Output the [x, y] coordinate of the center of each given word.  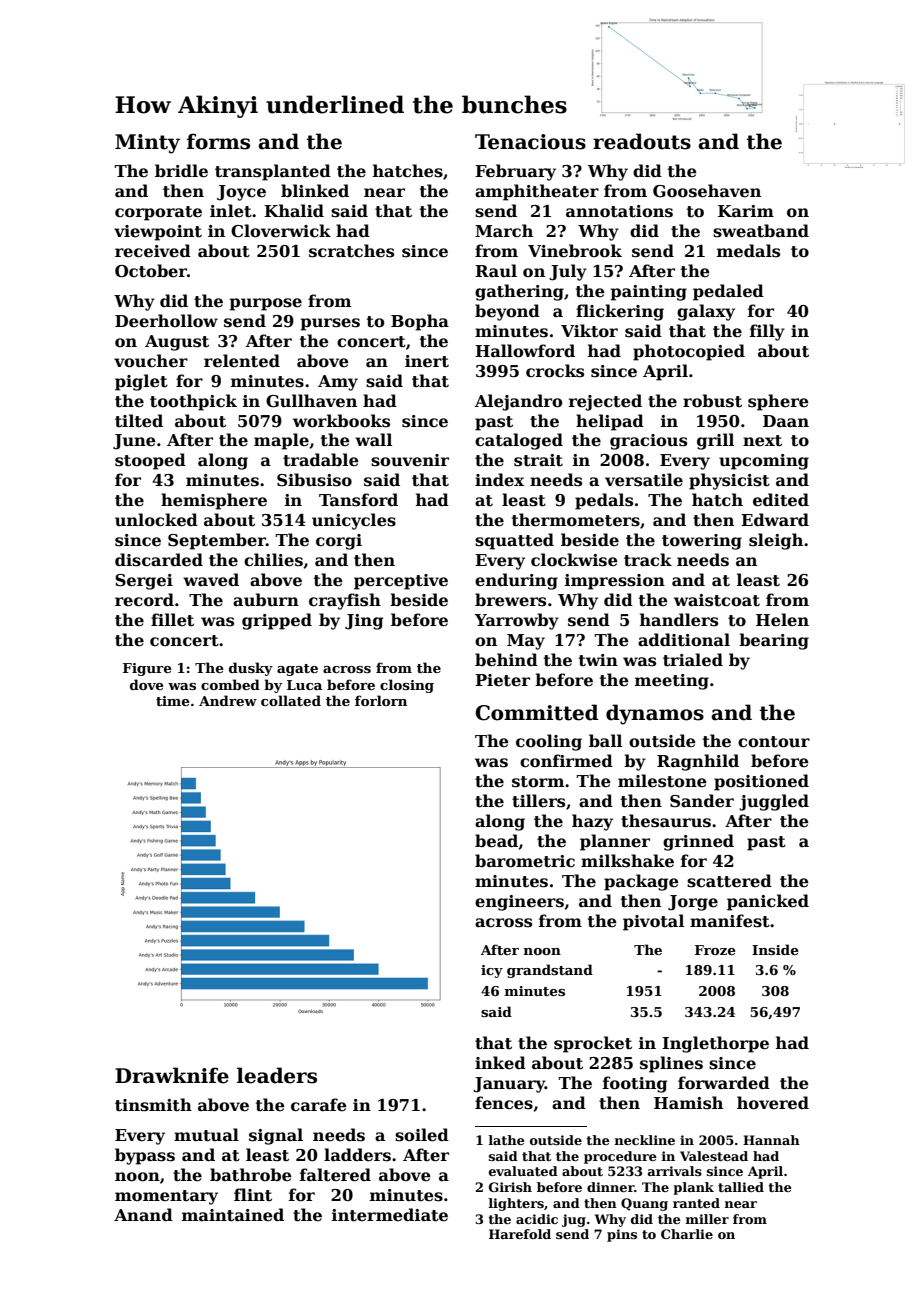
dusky [251, 669]
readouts [642, 141]
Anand [143, 1214]
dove [147, 684]
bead [496, 841]
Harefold [520, 1234]
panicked [768, 902]
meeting [672, 682]
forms [218, 141]
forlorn [381, 700]
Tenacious [530, 142]
